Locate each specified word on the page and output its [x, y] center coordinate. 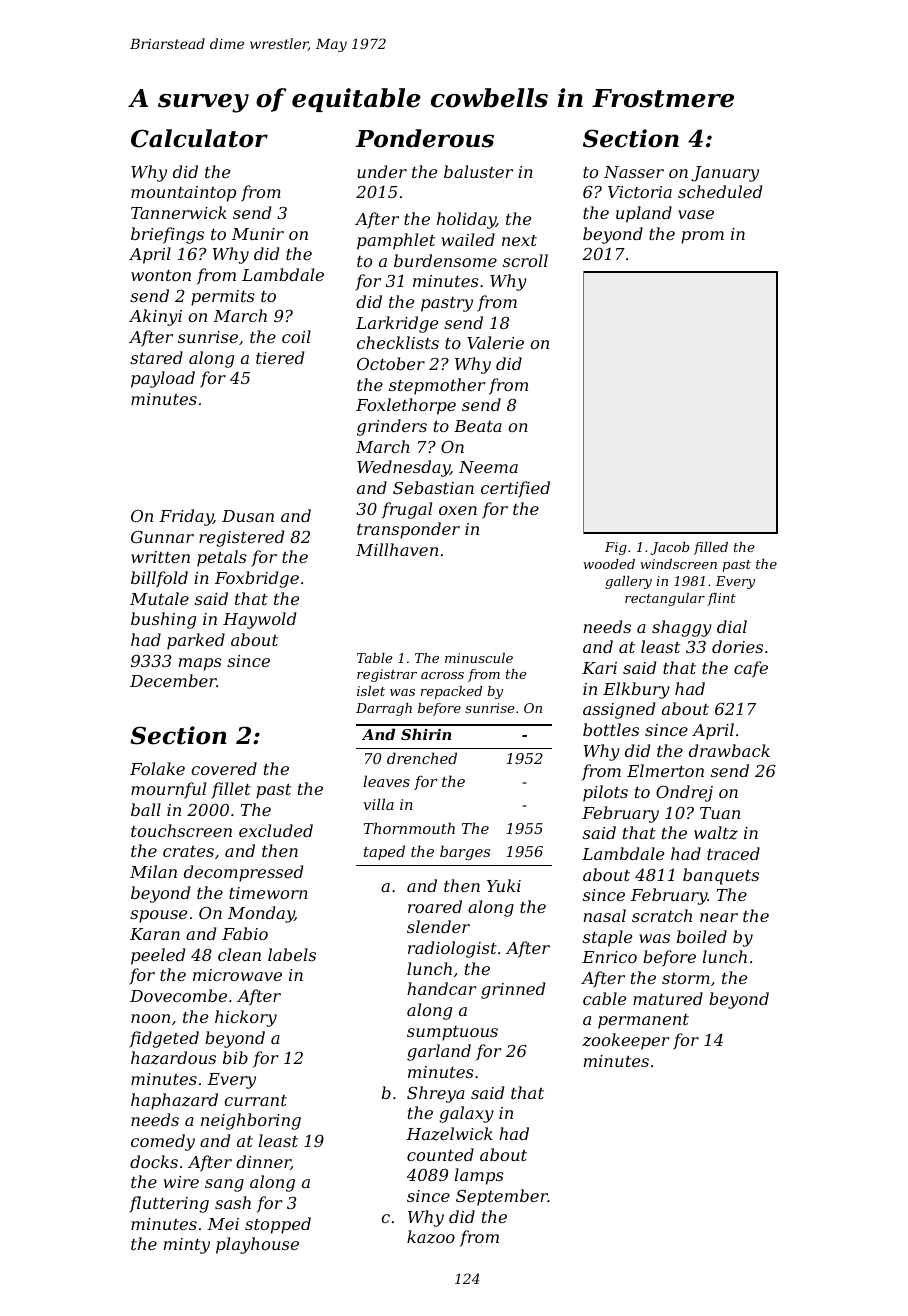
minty [187, 1246]
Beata [478, 426]
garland [439, 1052]
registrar [387, 675]
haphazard [174, 1101]
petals [222, 558]
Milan [153, 871]
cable [604, 998]
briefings [167, 235]
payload [163, 379]
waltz [716, 833]
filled [711, 548]
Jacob [669, 548]
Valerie [495, 342]
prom [702, 237]
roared [435, 906]
